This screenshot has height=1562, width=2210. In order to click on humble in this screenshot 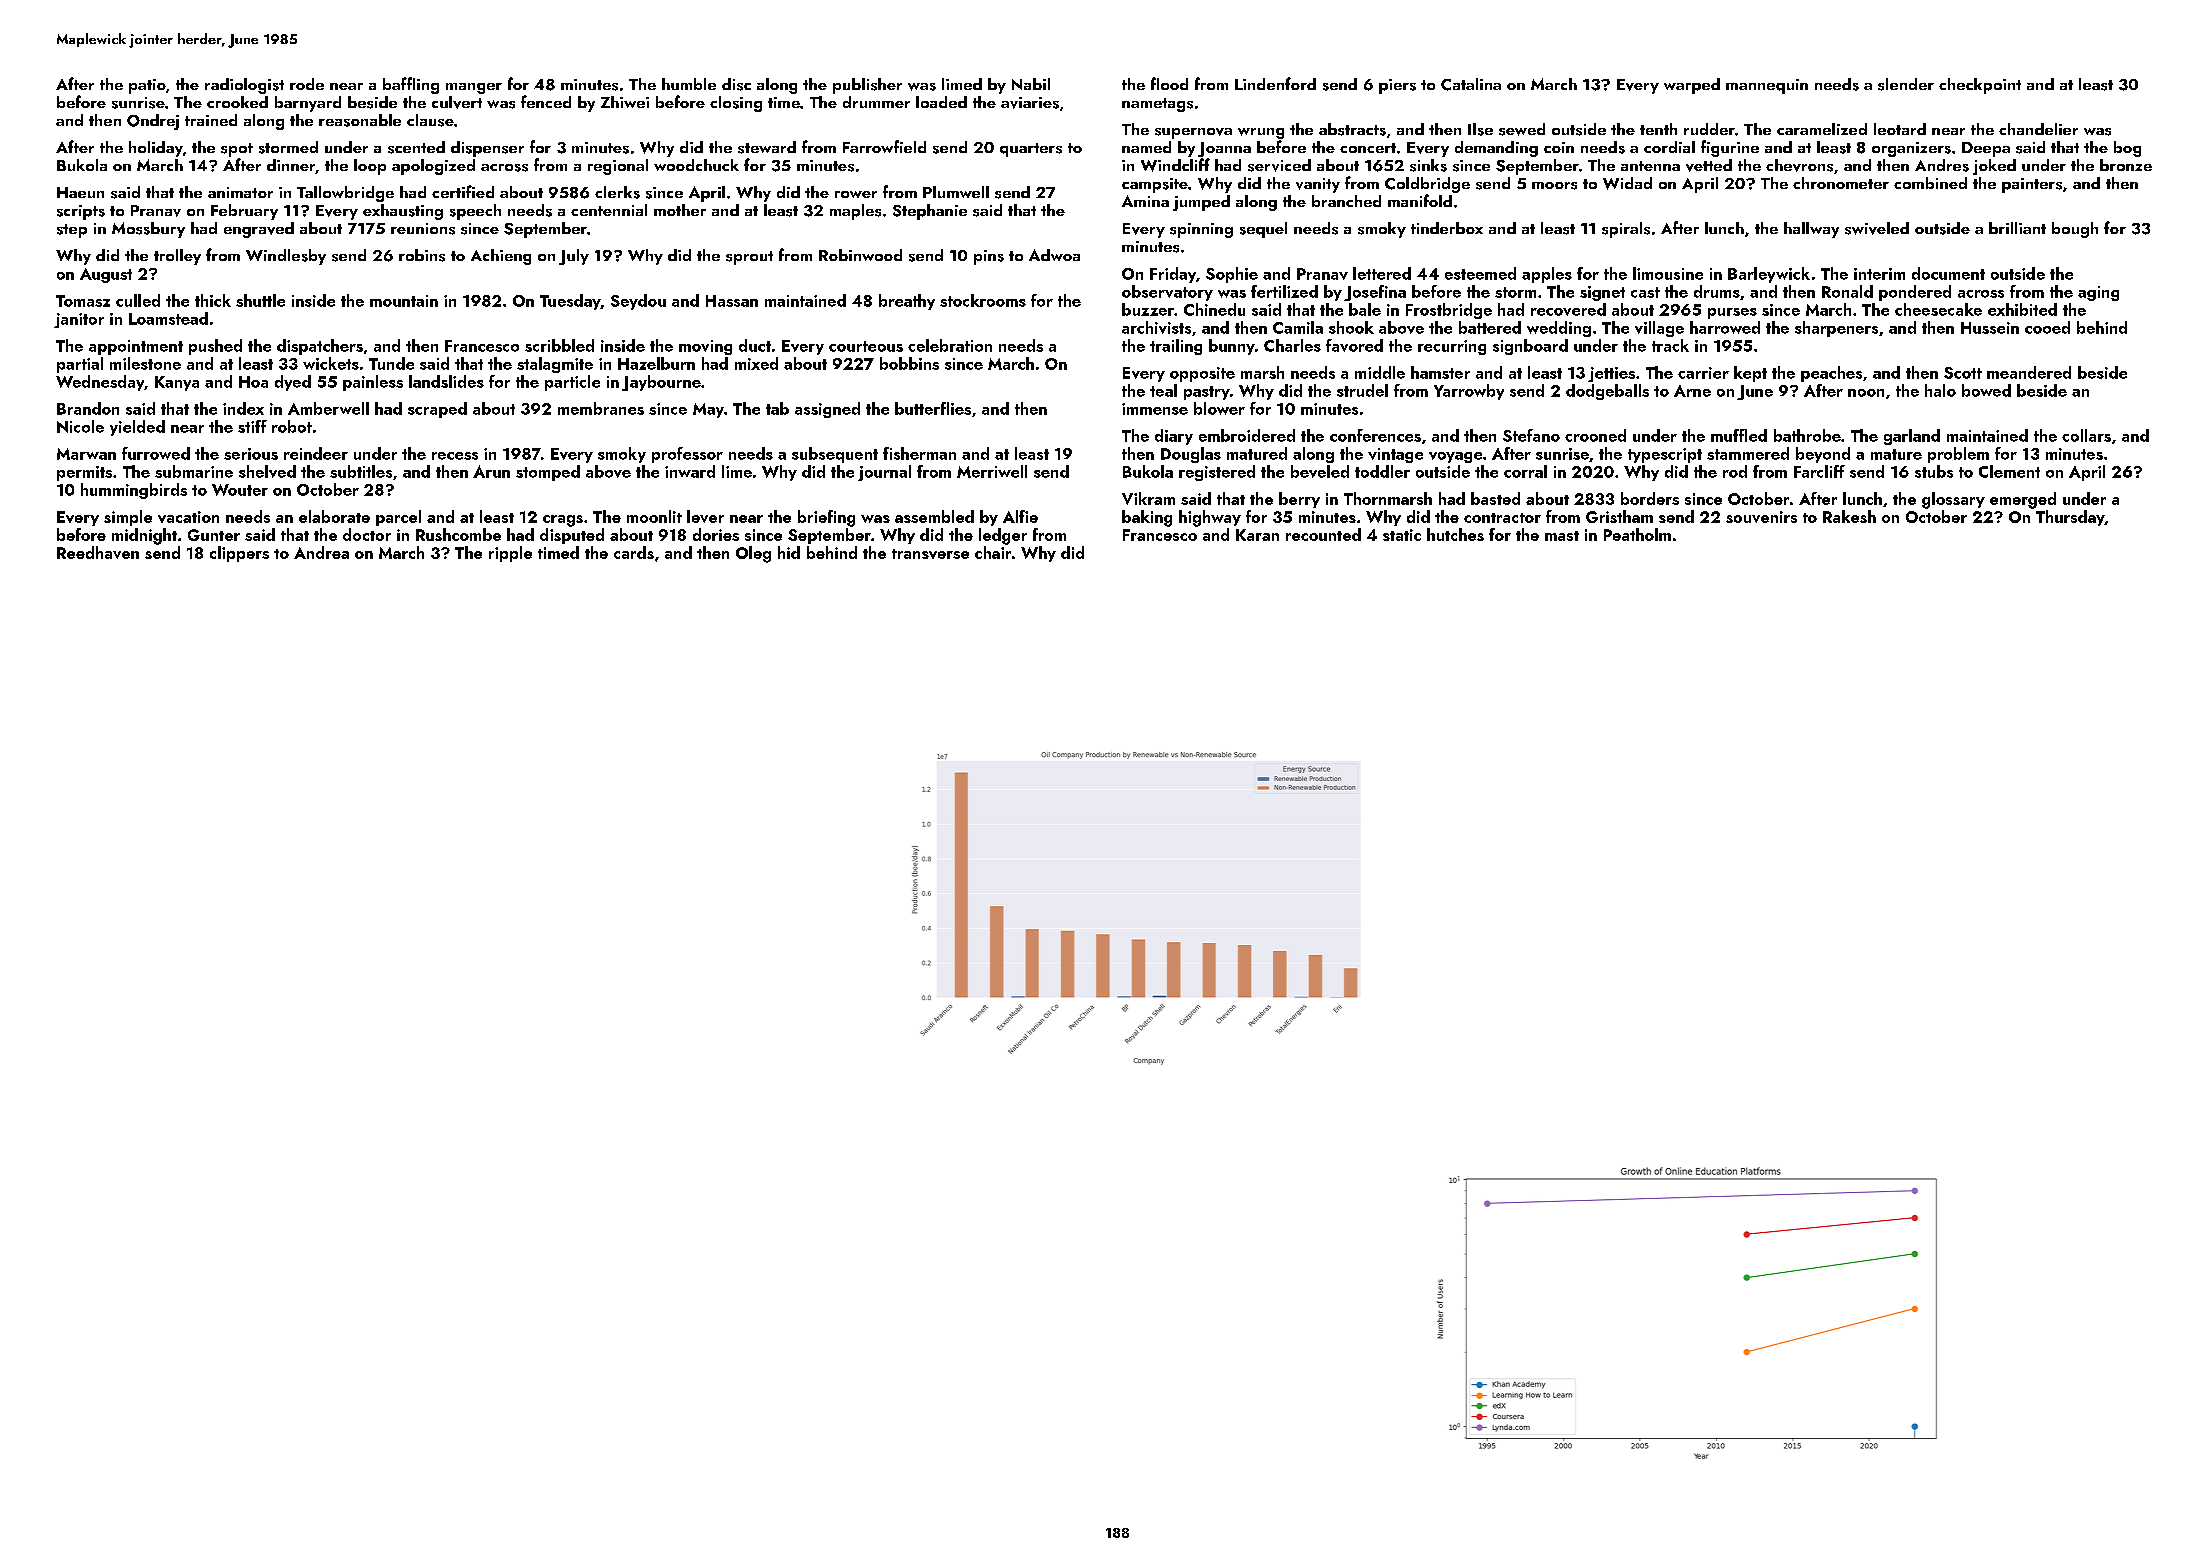, I will do `click(689, 84)`.
